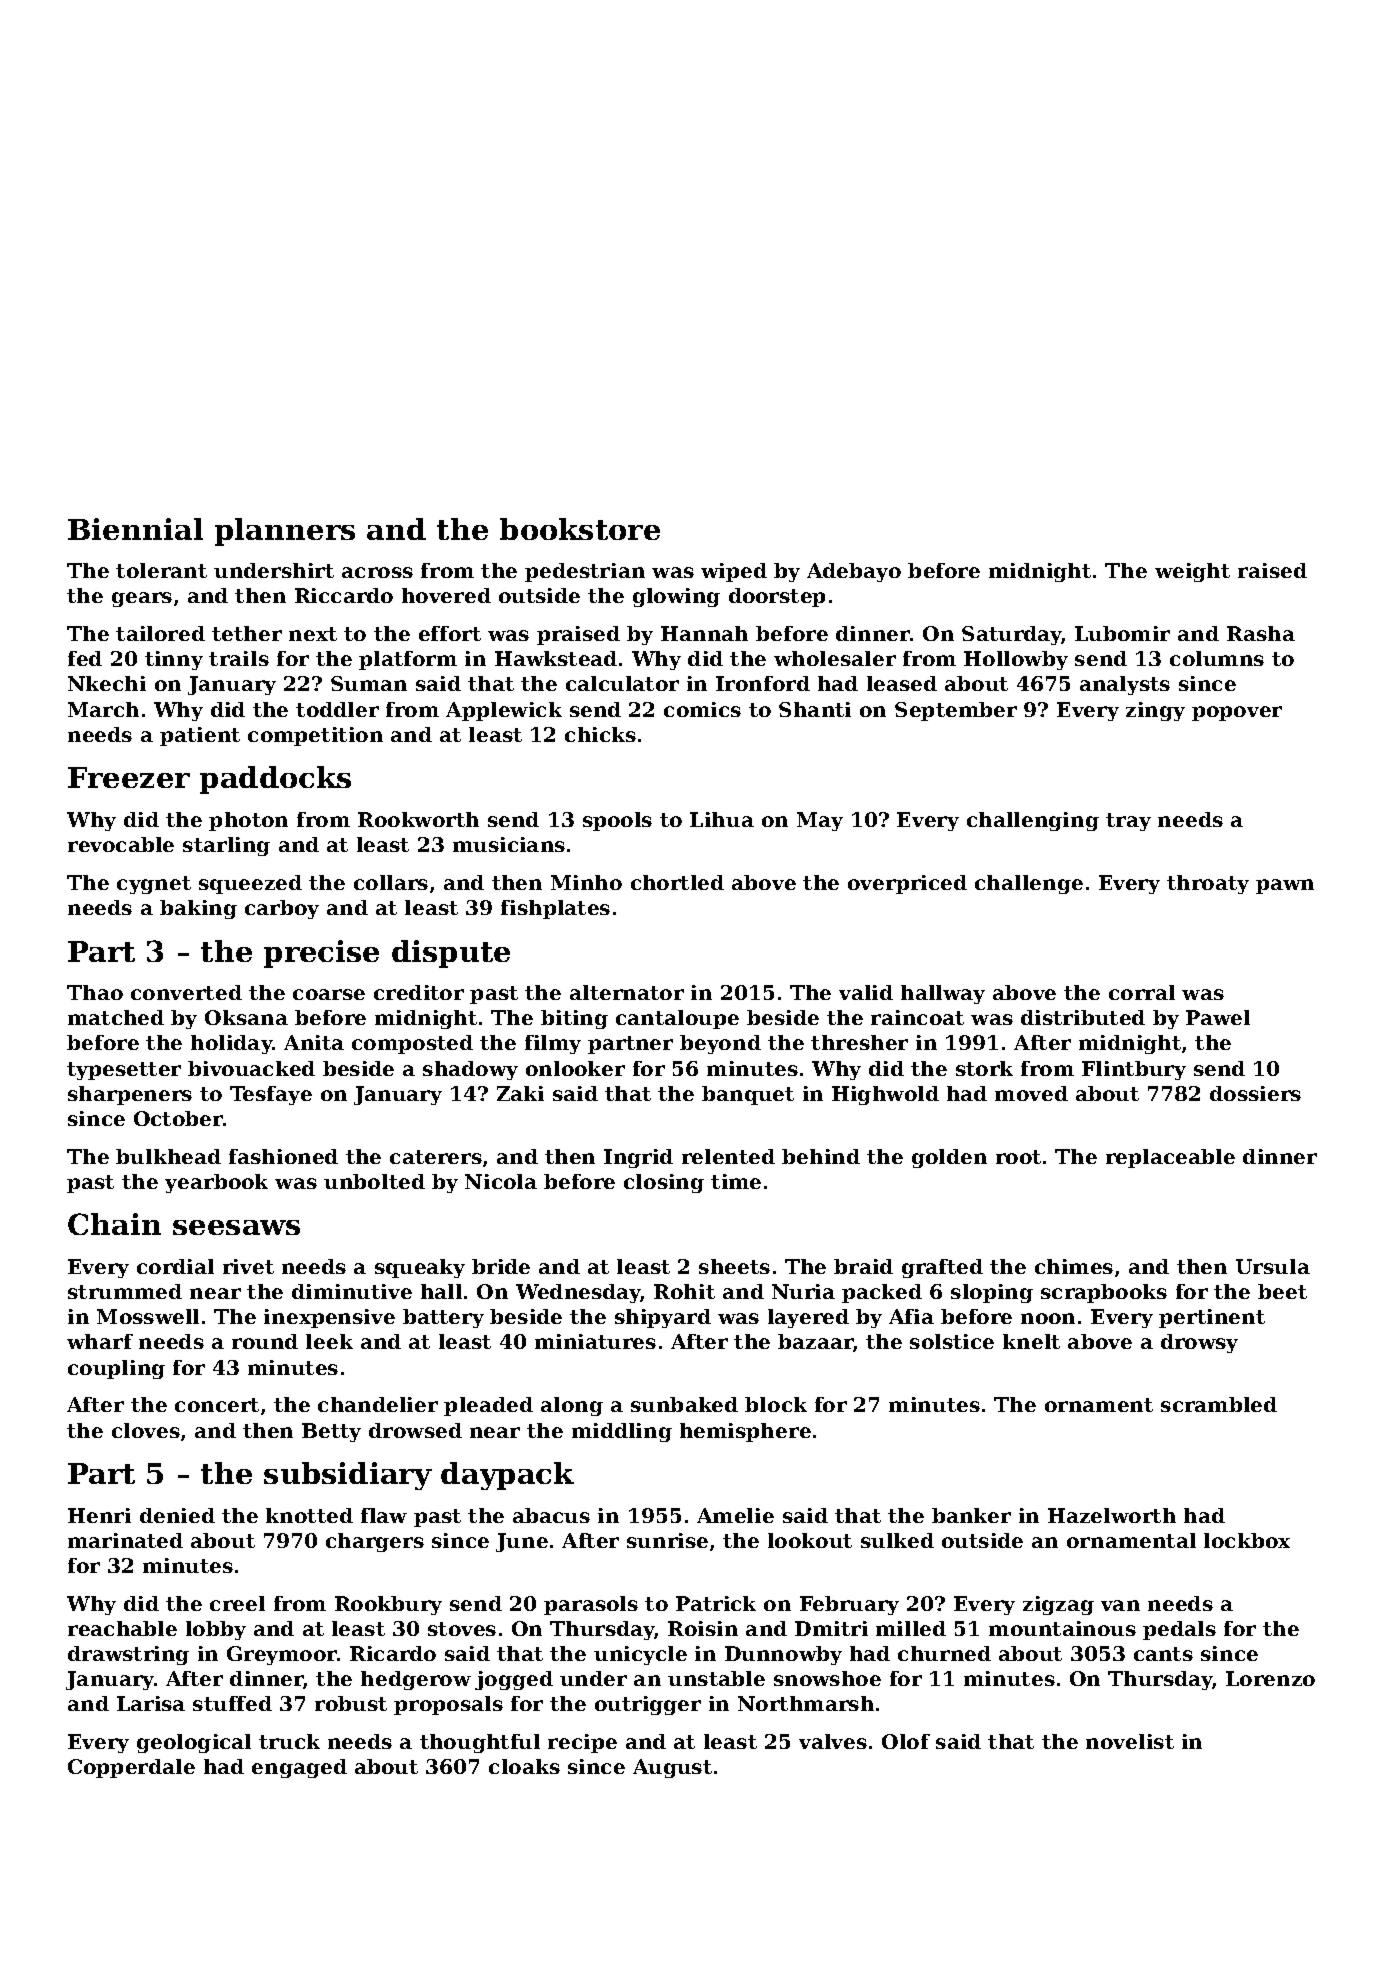 This document has width=1386, height=1969. What do you see at coordinates (114, 1224) in the document?
I see `Chain` at bounding box center [114, 1224].
